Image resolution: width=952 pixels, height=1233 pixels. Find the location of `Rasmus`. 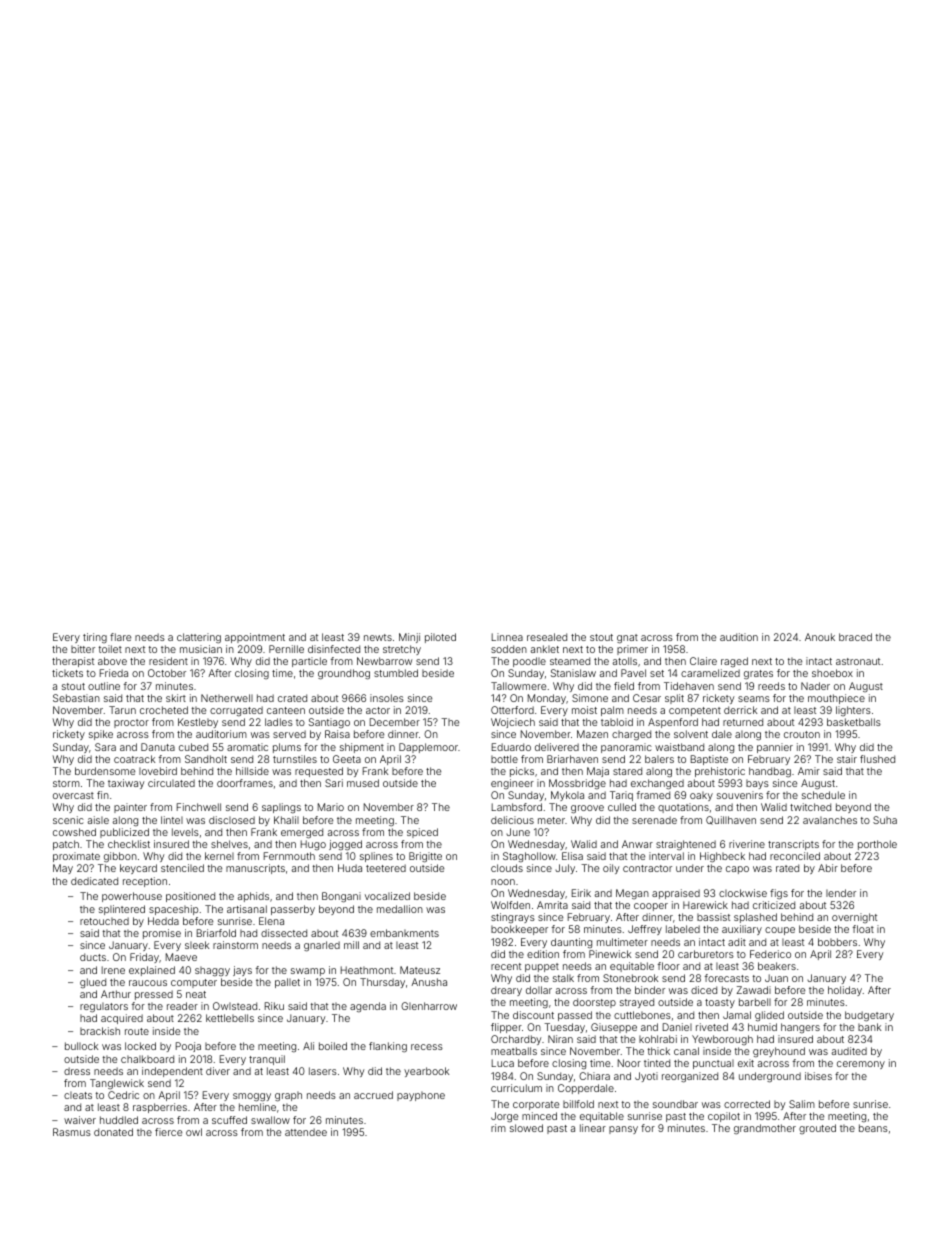

Rasmus is located at coordinates (72, 1132).
